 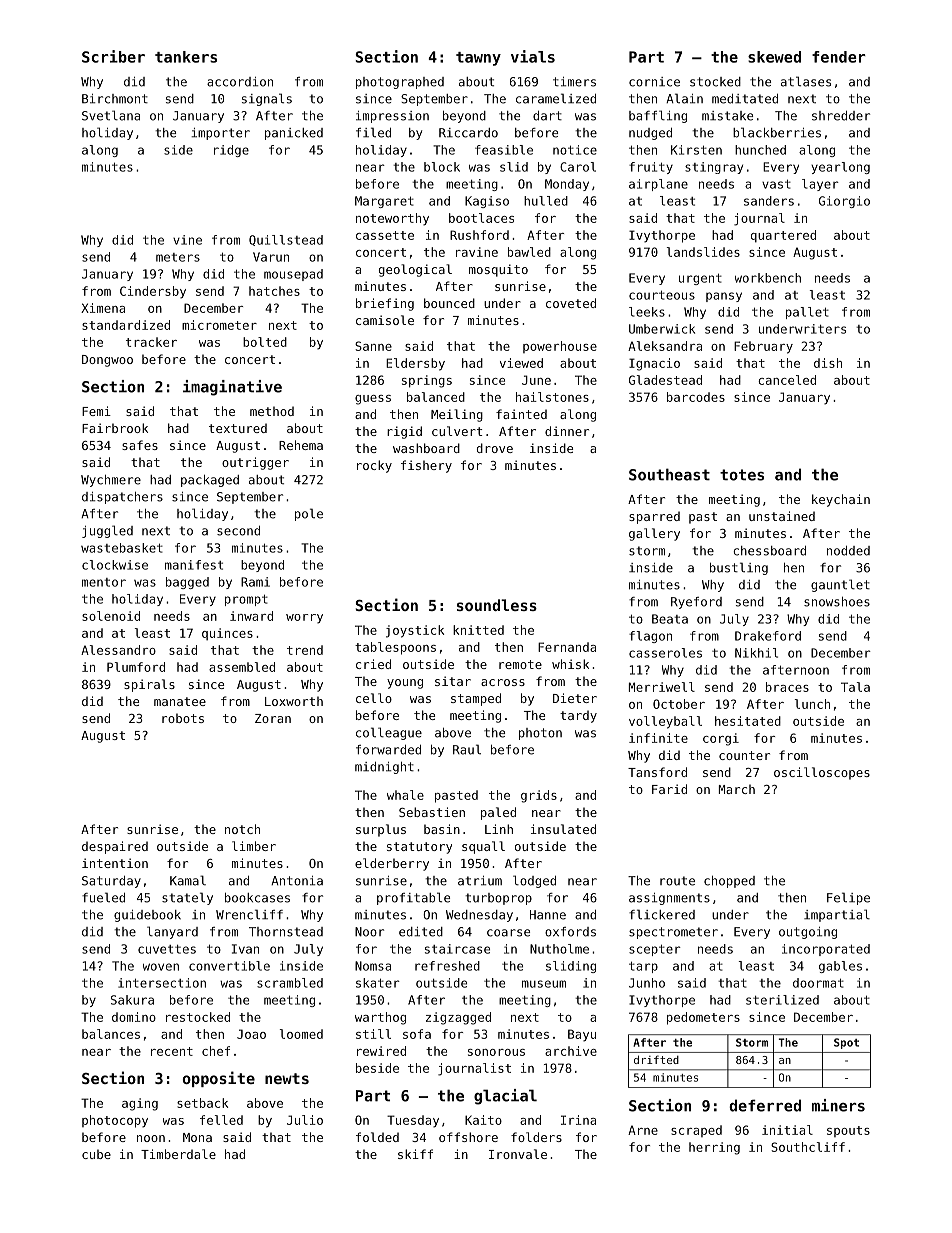 I want to click on Femi, so click(x=96, y=411).
